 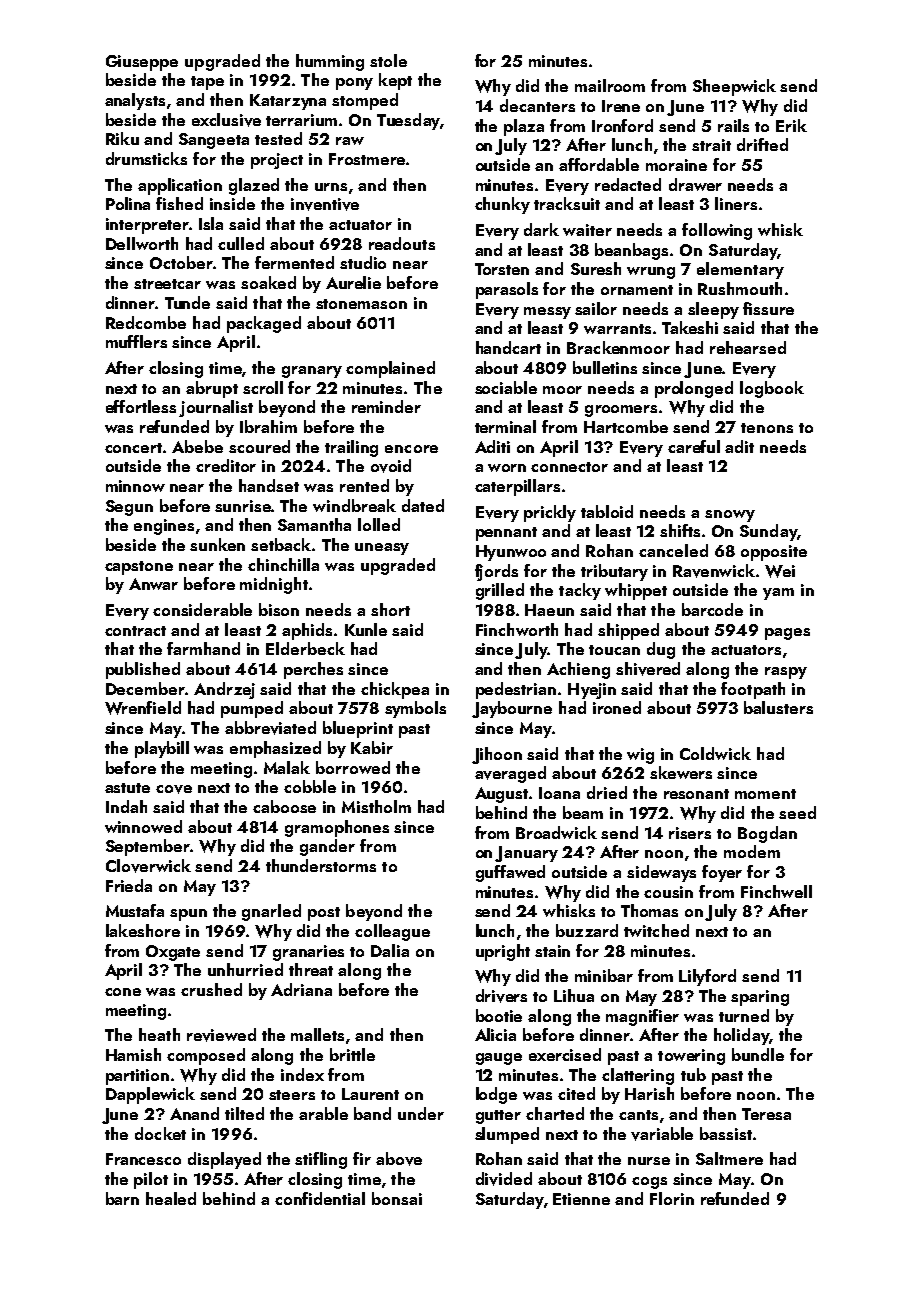 I want to click on Finchwell, so click(x=776, y=891).
